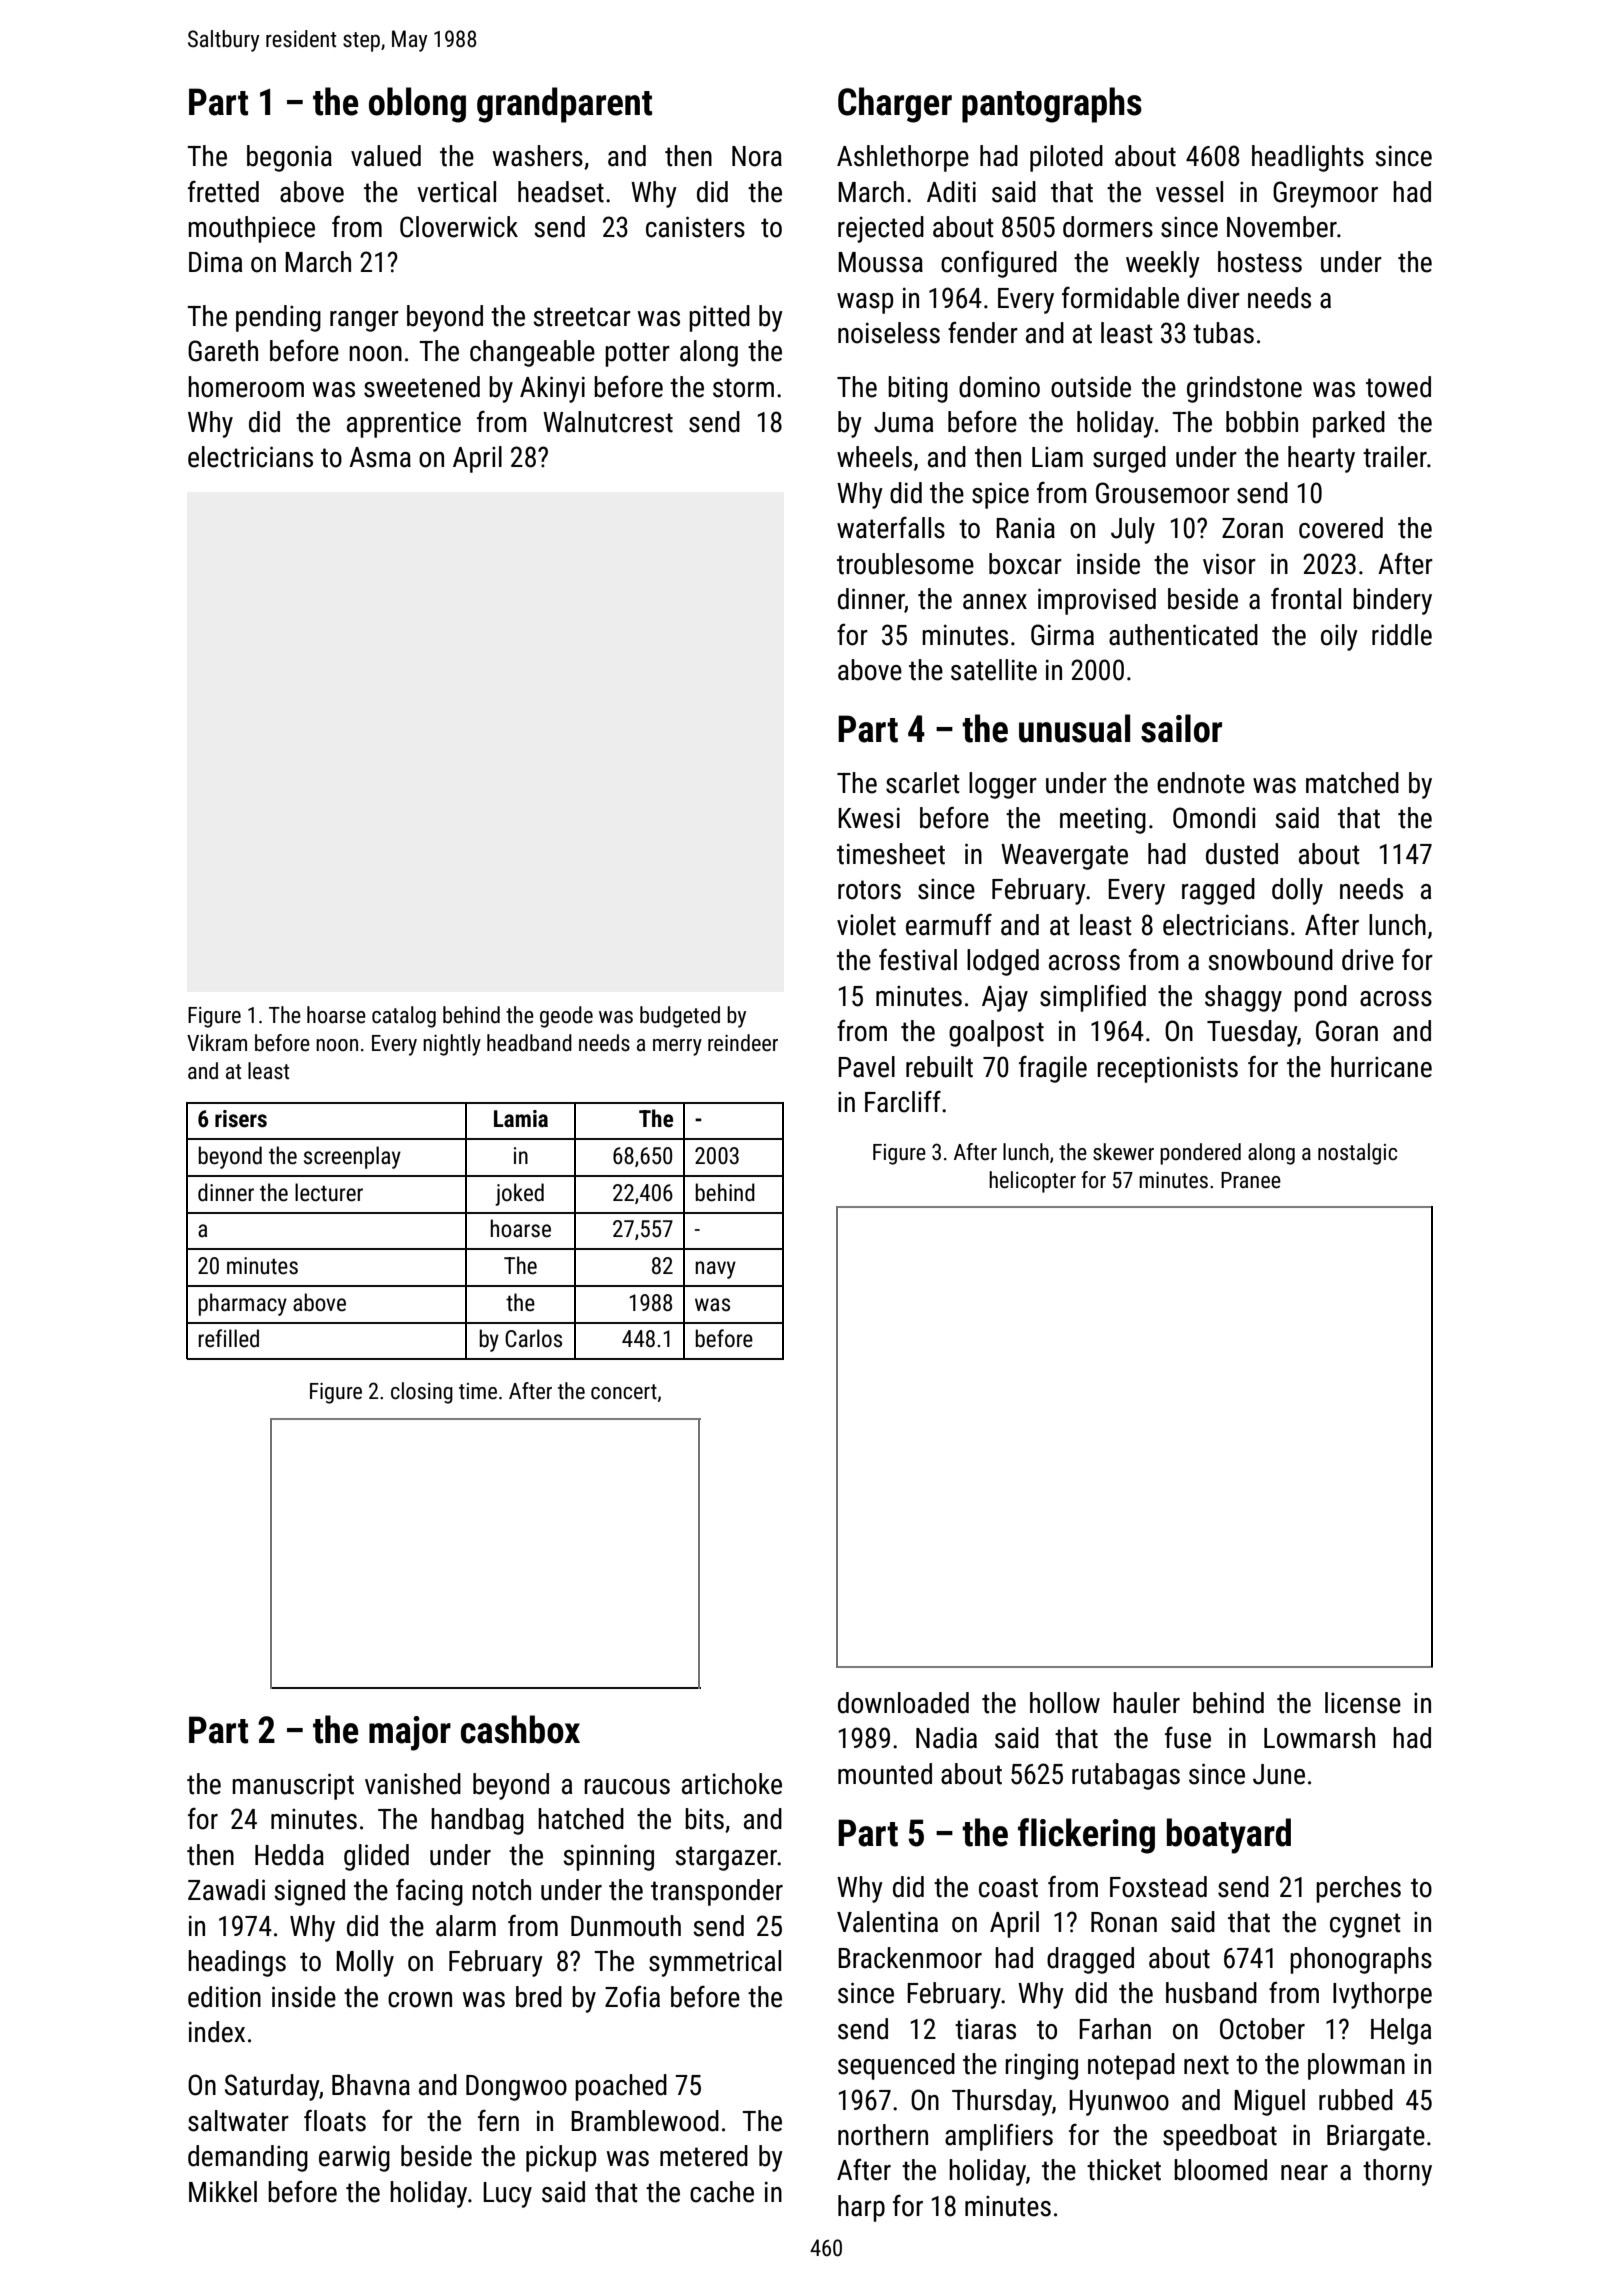 The width and height of the screenshot is (1620, 2292). What do you see at coordinates (215, 262) in the screenshot?
I see `Dima` at bounding box center [215, 262].
